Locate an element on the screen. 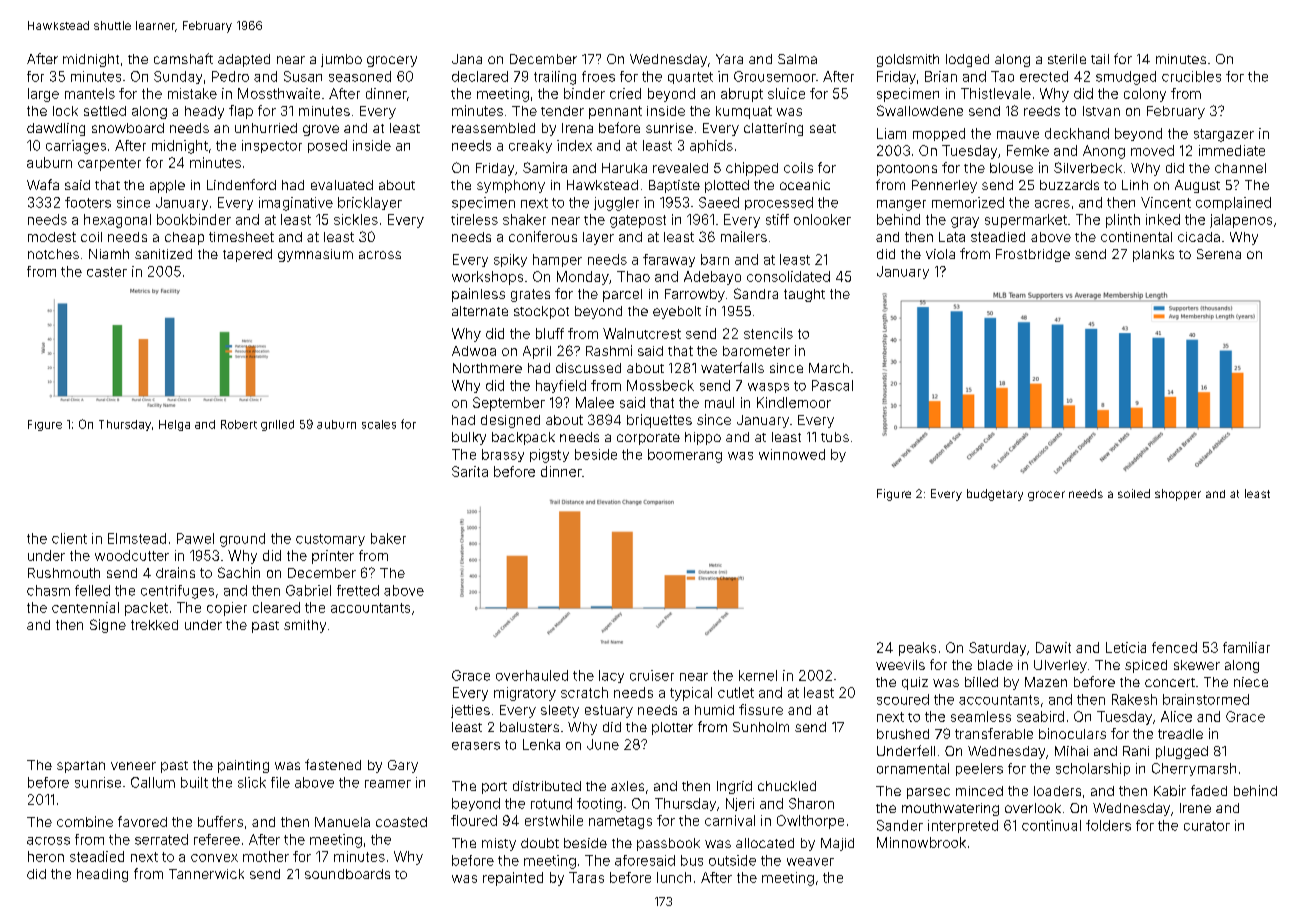  overlook is located at coordinates (1033, 808).
